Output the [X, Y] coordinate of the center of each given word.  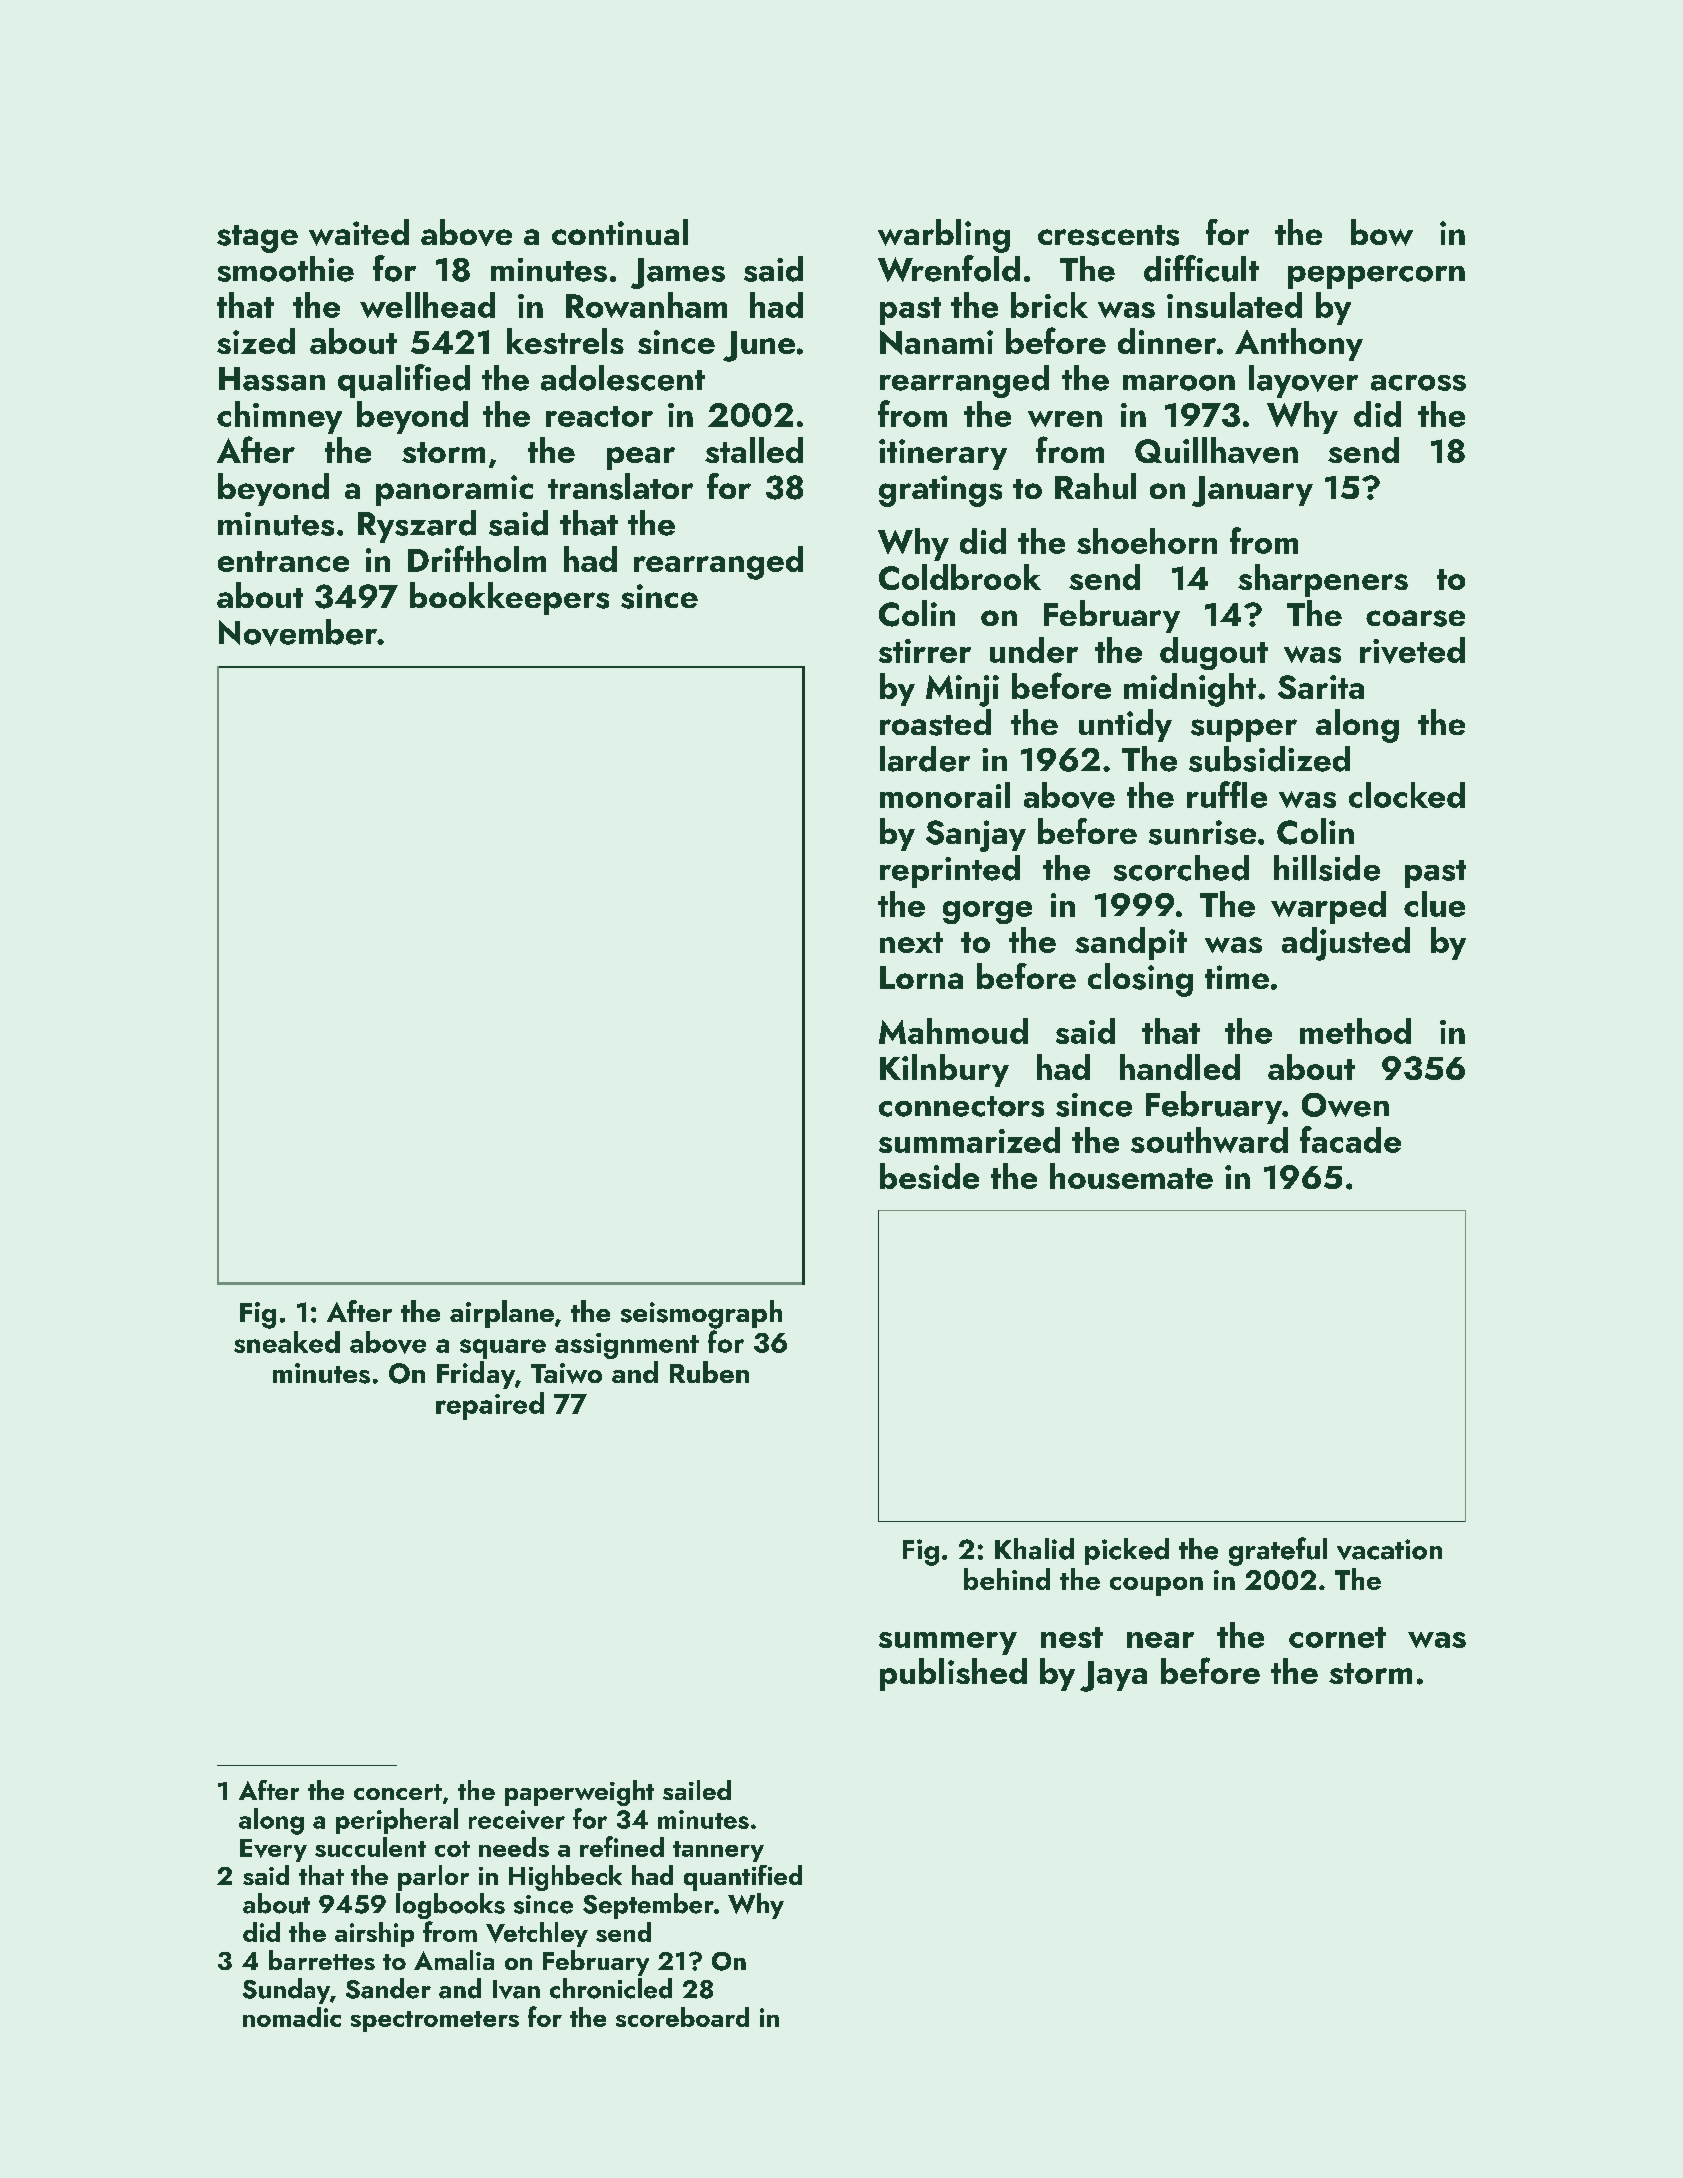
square [503, 1349]
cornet [1337, 1637]
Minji [962, 691]
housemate [1131, 1176]
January [1252, 491]
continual [620, 232]
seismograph [701, 1314]
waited [359, 232]
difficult [1201, 268]
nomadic [292, 2017]
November [298, 632]
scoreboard [682, 2017]
